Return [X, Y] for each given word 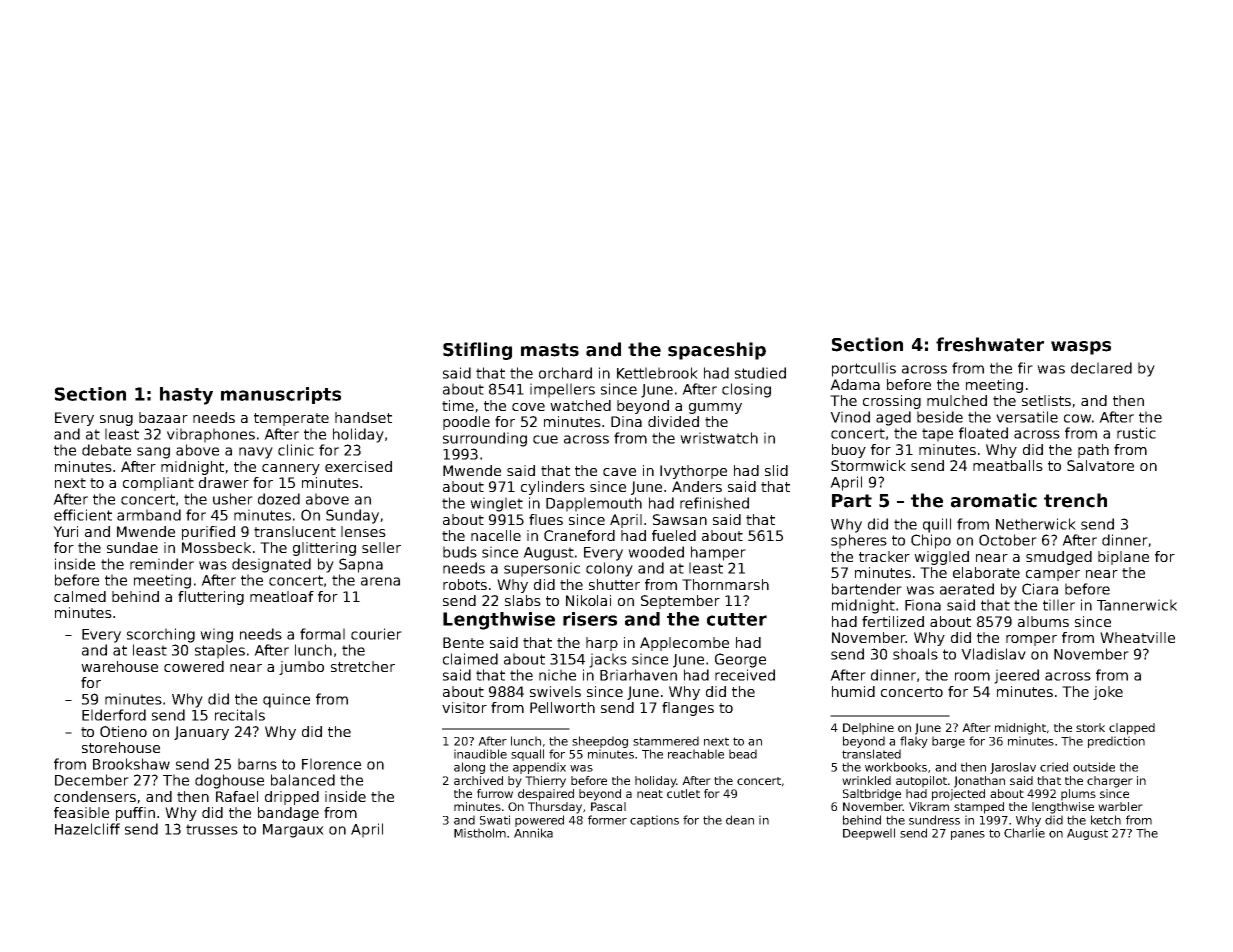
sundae [132, 547]
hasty [186, 396]
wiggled [941, 558]
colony [609, 569]
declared [1101, 368]
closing [746, 390]
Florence [331, 764]
